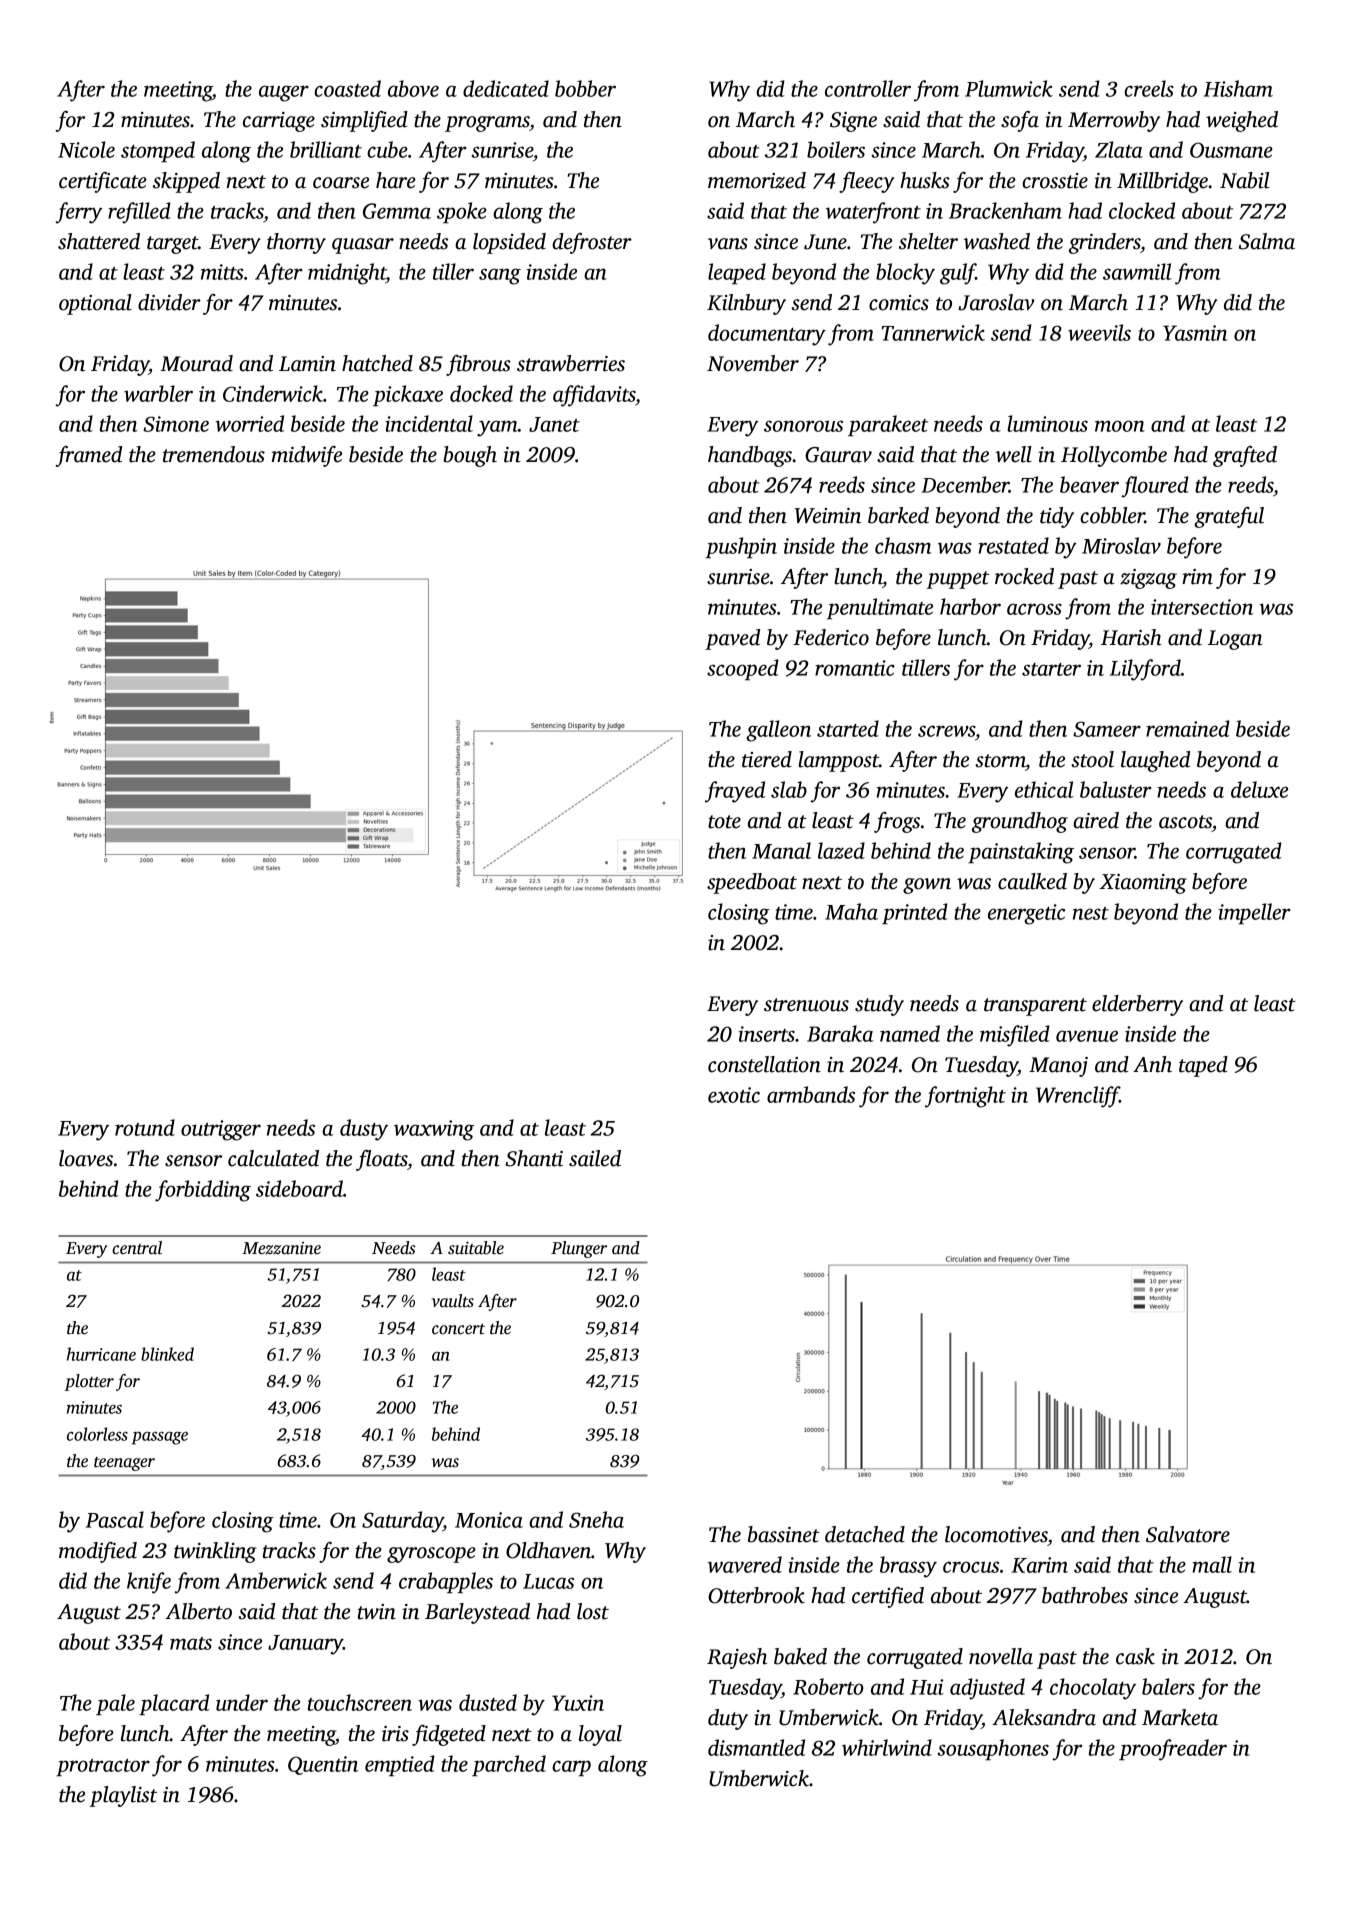  What do you see at coordinates (868, 88) in the document?
I see `controller` at bounding box center [868, 88].
